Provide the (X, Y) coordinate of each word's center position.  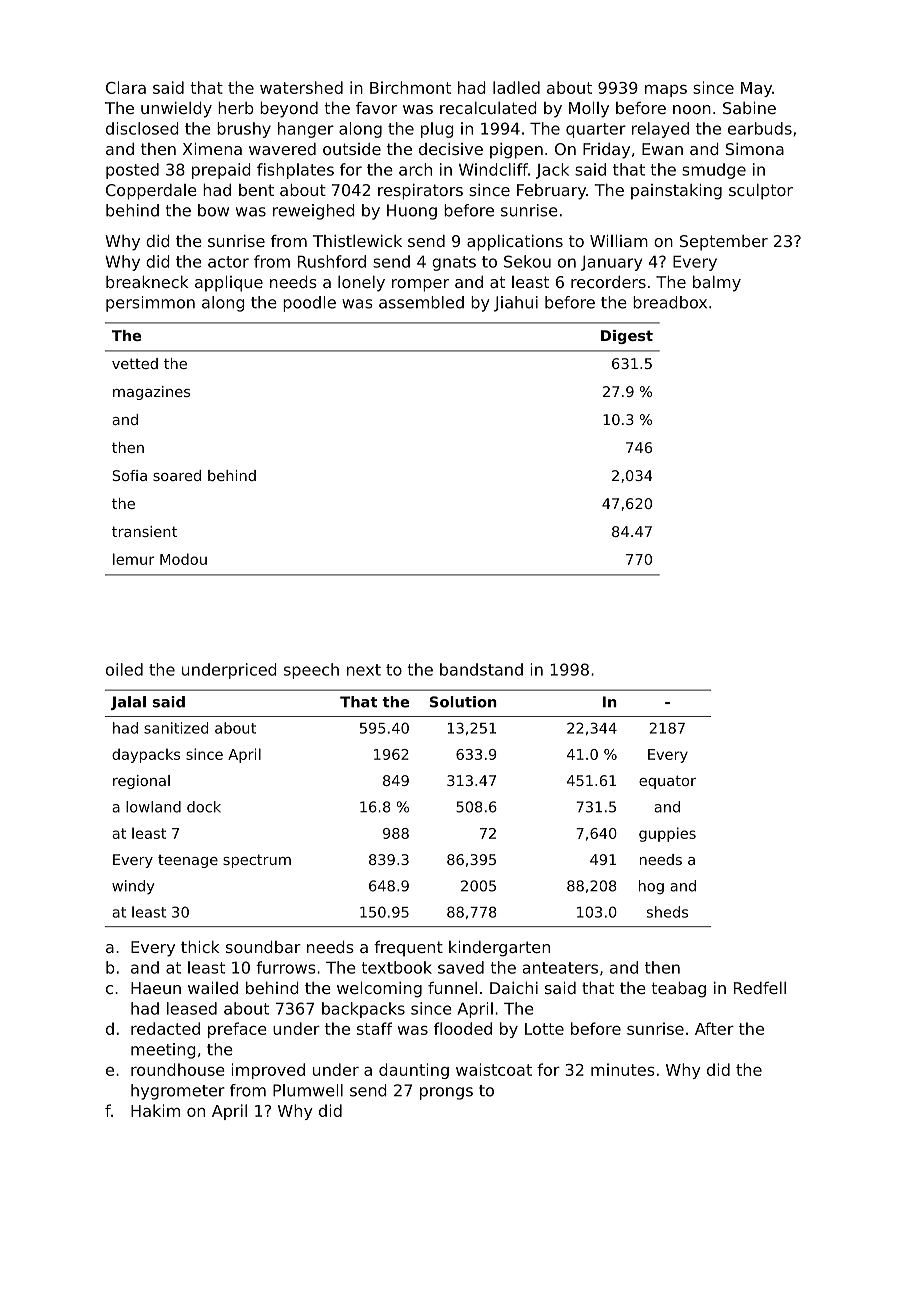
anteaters (560, 968)
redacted (165, 1028)
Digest (627, 337)
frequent (408, 949)
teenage (188, 861)
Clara (126, 87)
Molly (589, 110)
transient (144, 531)
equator (667, 782)
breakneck (147, 282)
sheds (667, 912)
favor (376, 108)
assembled (421, 302)
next (364, 670)
